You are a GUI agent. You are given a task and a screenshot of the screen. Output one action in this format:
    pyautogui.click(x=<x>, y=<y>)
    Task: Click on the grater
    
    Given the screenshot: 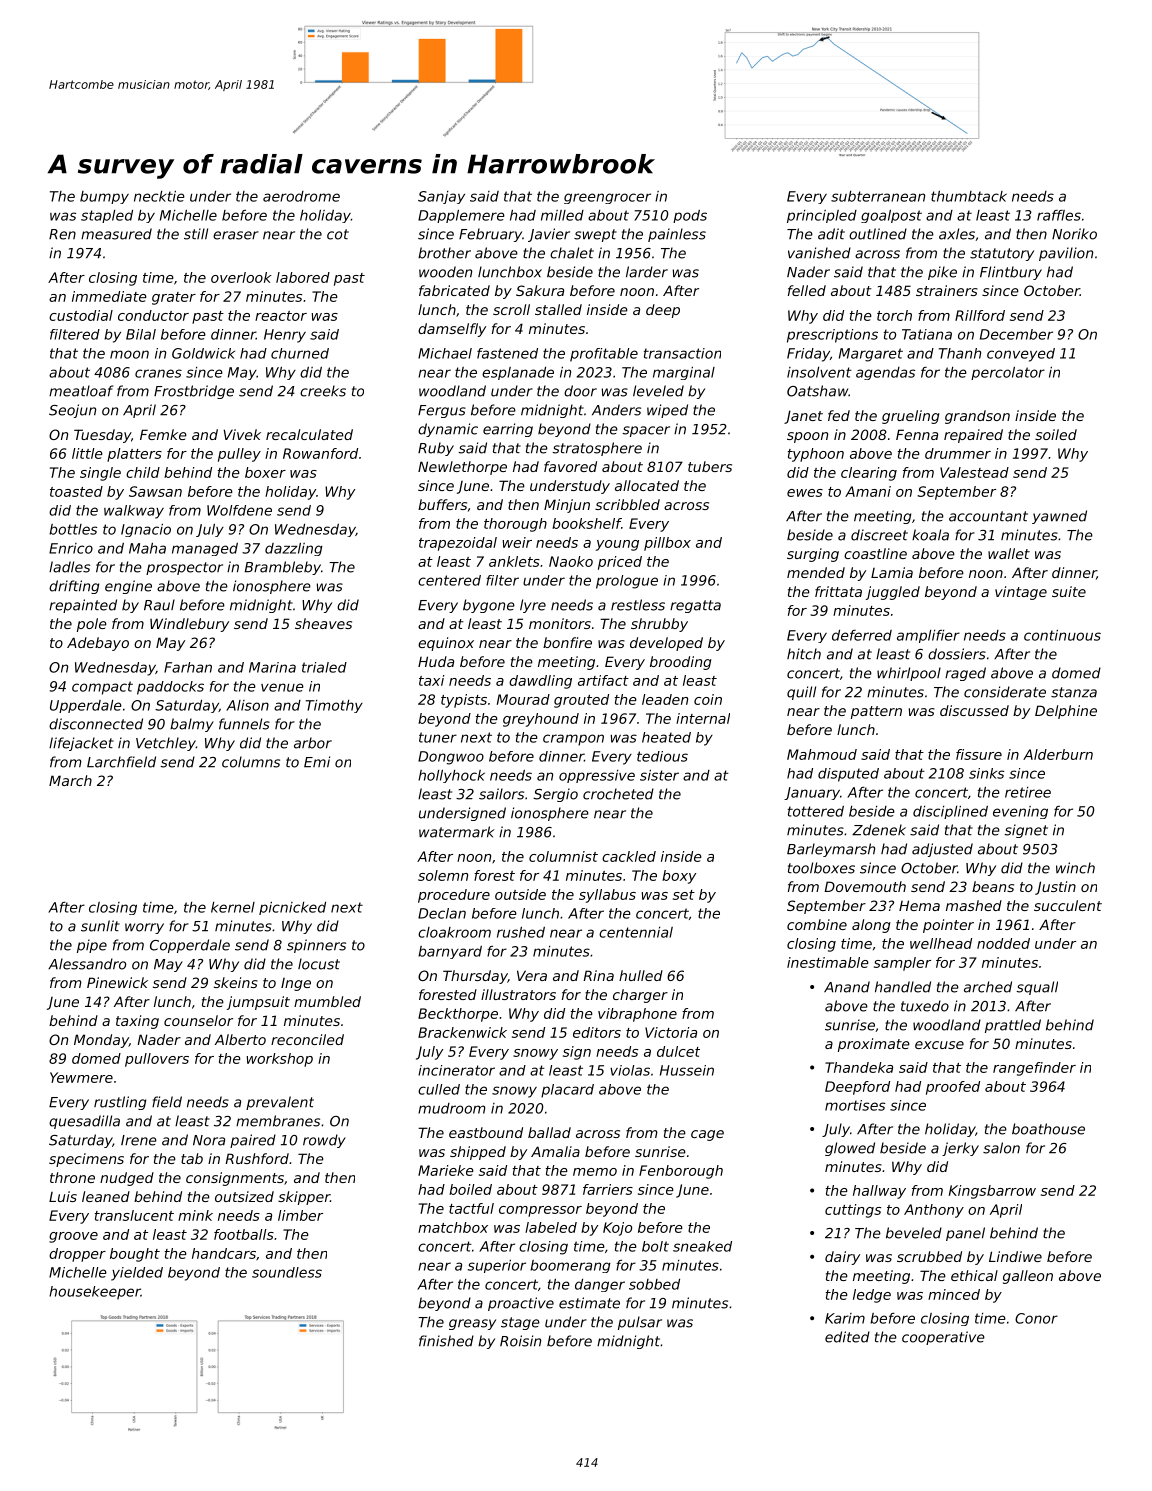 What is the action you would take?
    pyautogui.click(x=174, y=298)
